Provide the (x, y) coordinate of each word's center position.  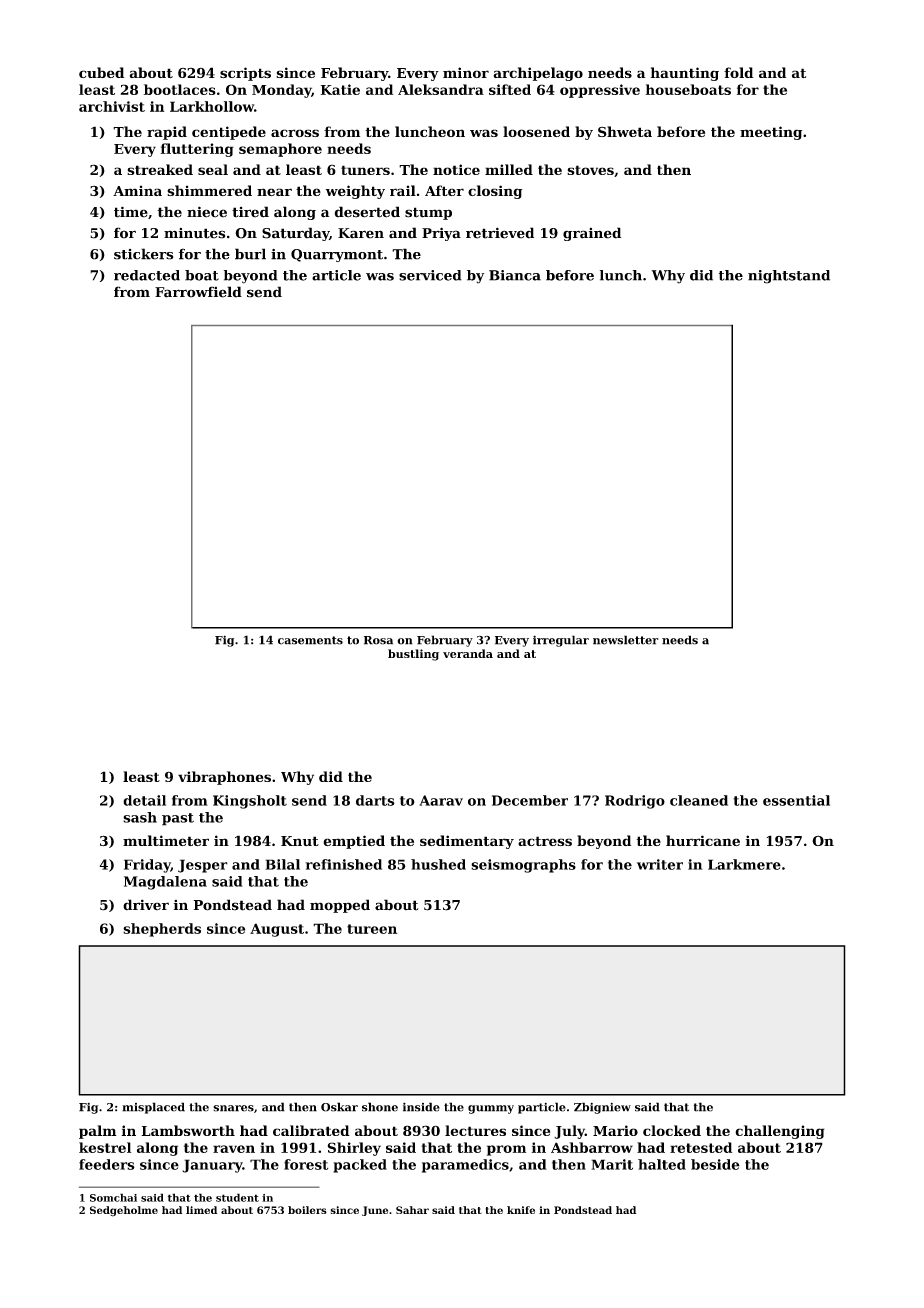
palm (98, 1132)
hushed (438, 864)
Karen (361, 233)
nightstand (789, 277)
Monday (281, 91)
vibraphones (224, 778)
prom (506, 1150)
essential (796, 800)
